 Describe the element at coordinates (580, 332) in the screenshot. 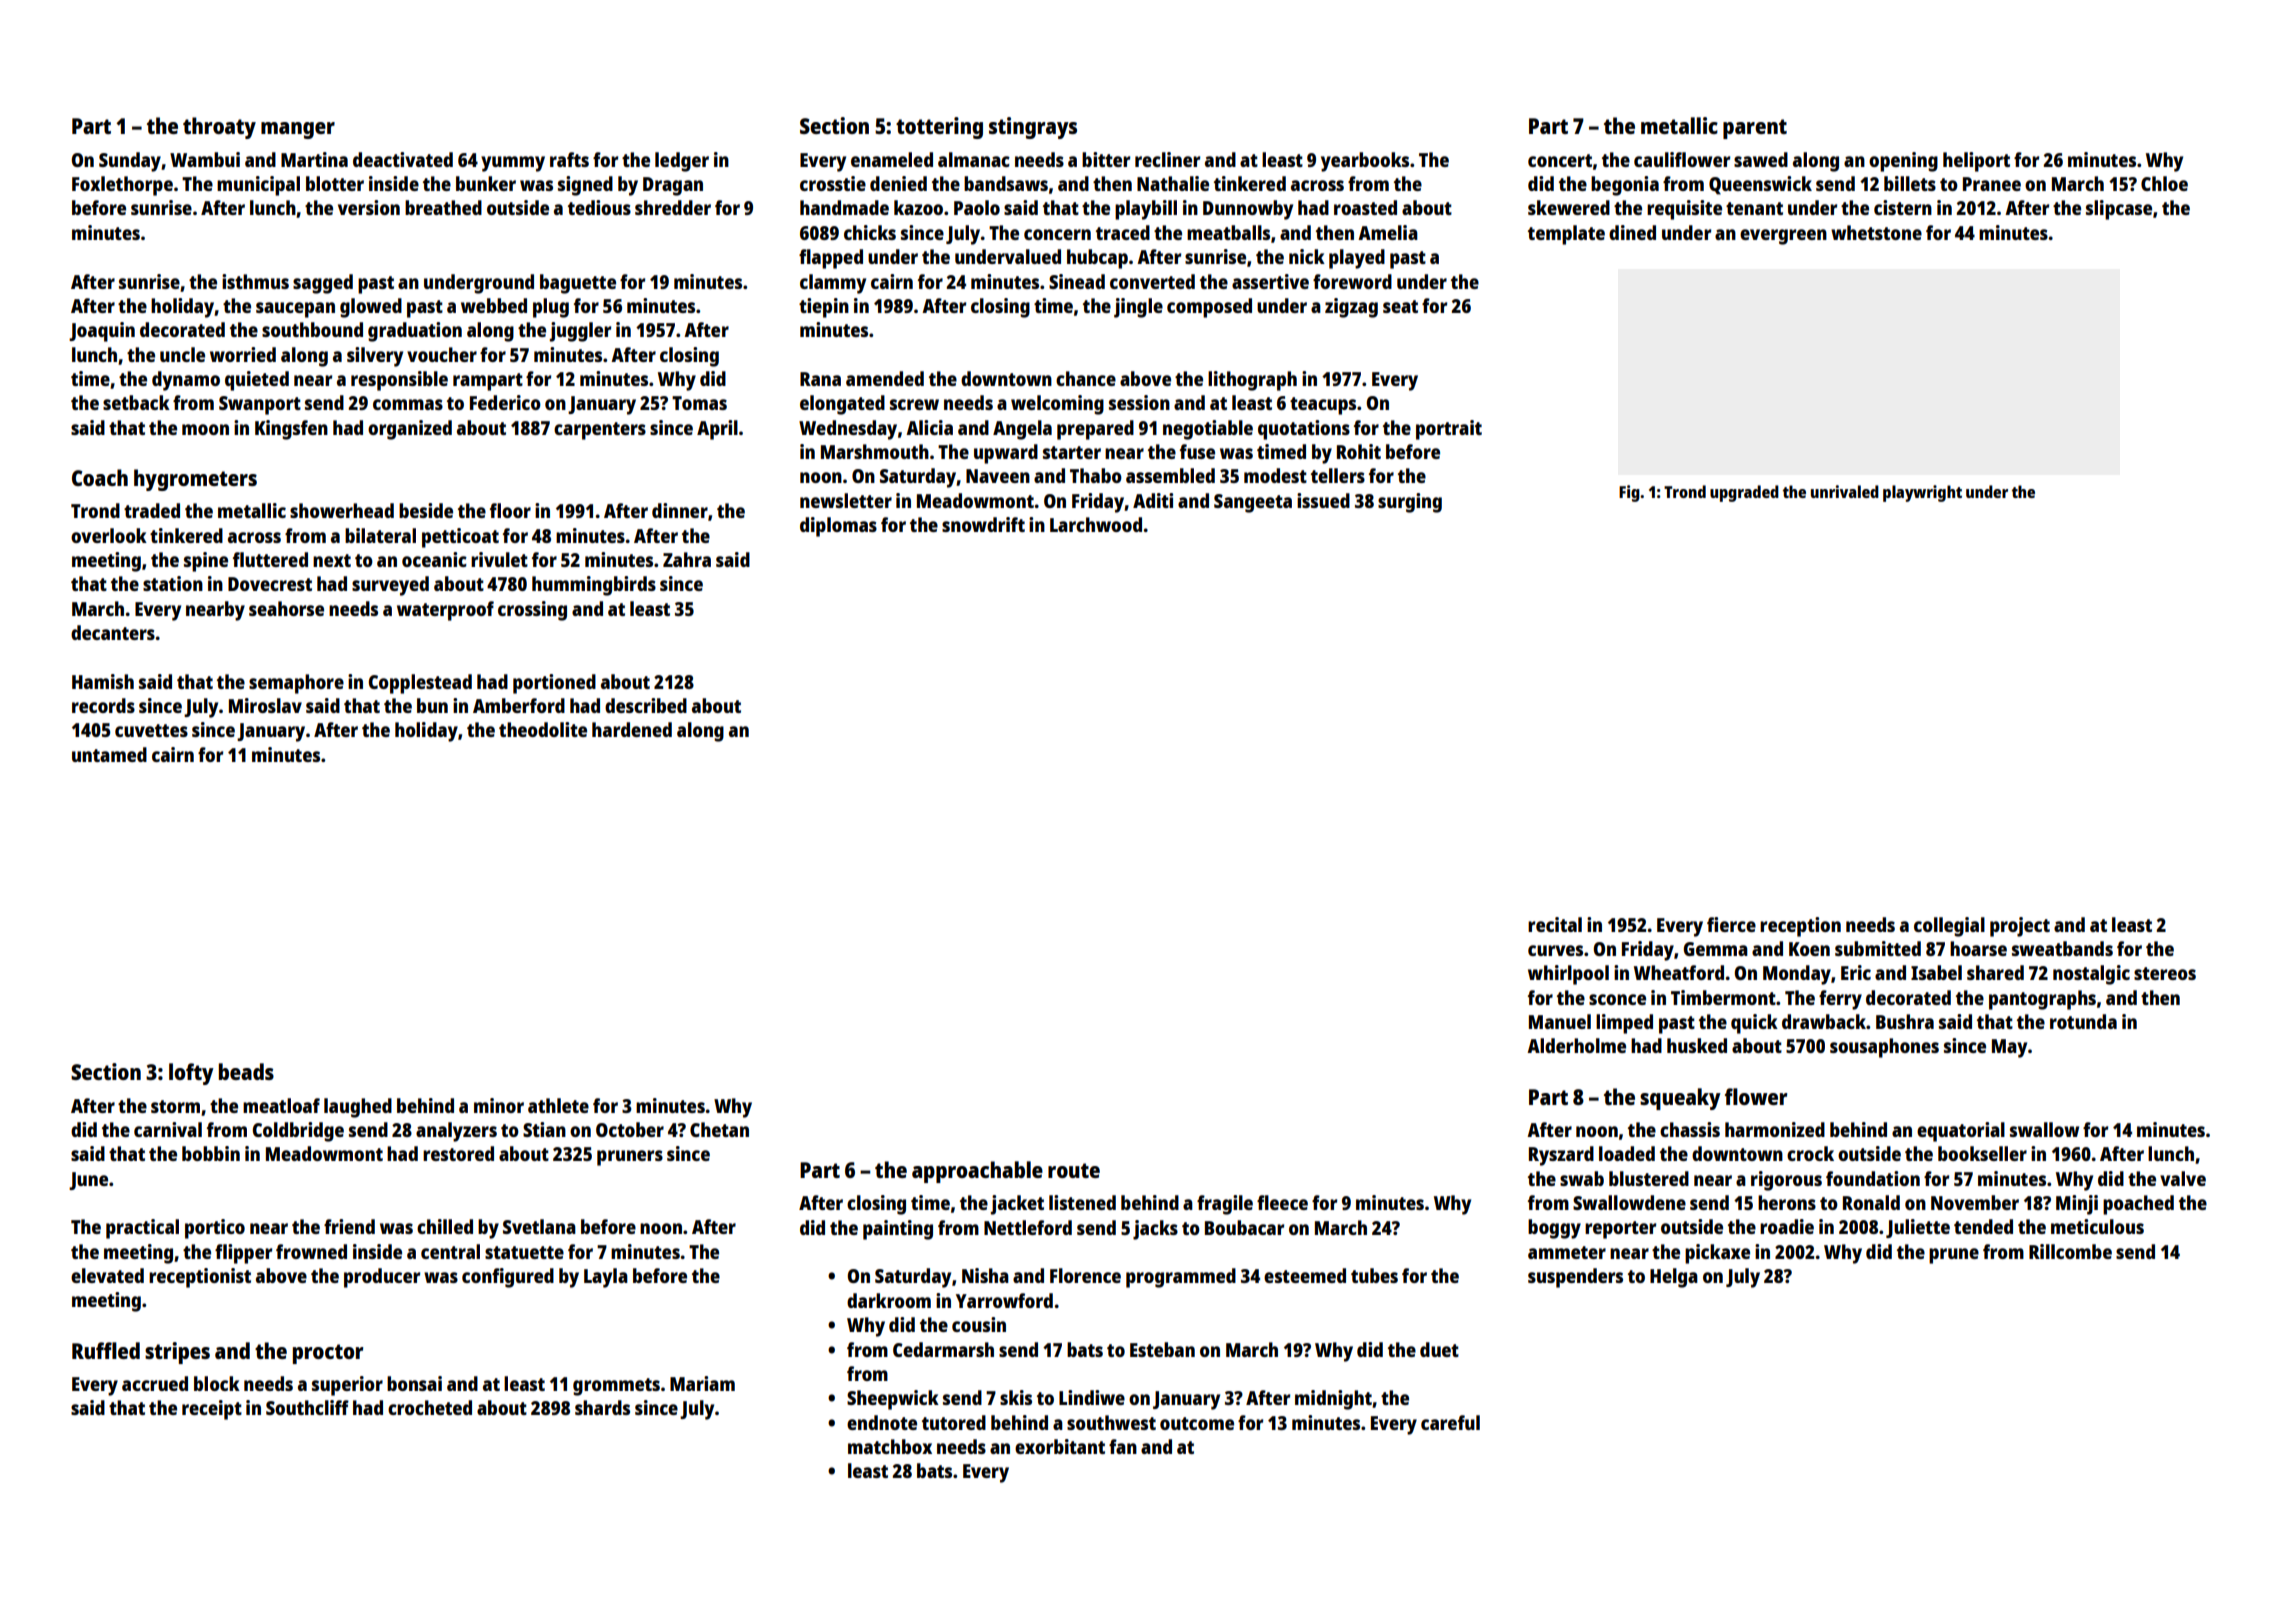

I see `juggler` at that location.
